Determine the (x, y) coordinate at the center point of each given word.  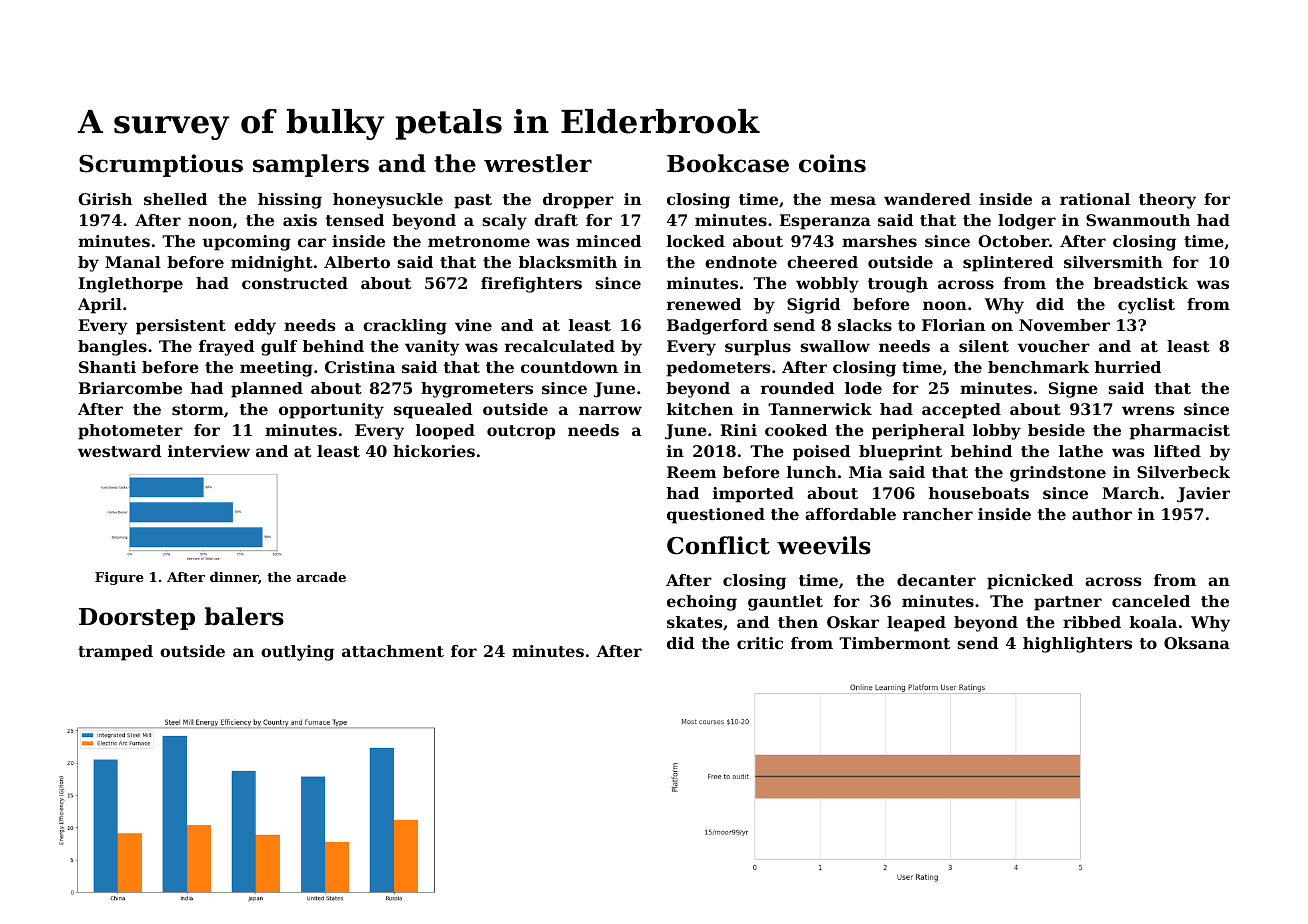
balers (244, 616)
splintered (1008, 264)
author (1102, 514)
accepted (961, 411)
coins (832, 163)
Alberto (357, 262)
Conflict (718, 545)
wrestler (538, 163)
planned (267, 390)
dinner (234, 578)
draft (556, 220)
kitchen (700, 409)
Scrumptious (161, 165)
